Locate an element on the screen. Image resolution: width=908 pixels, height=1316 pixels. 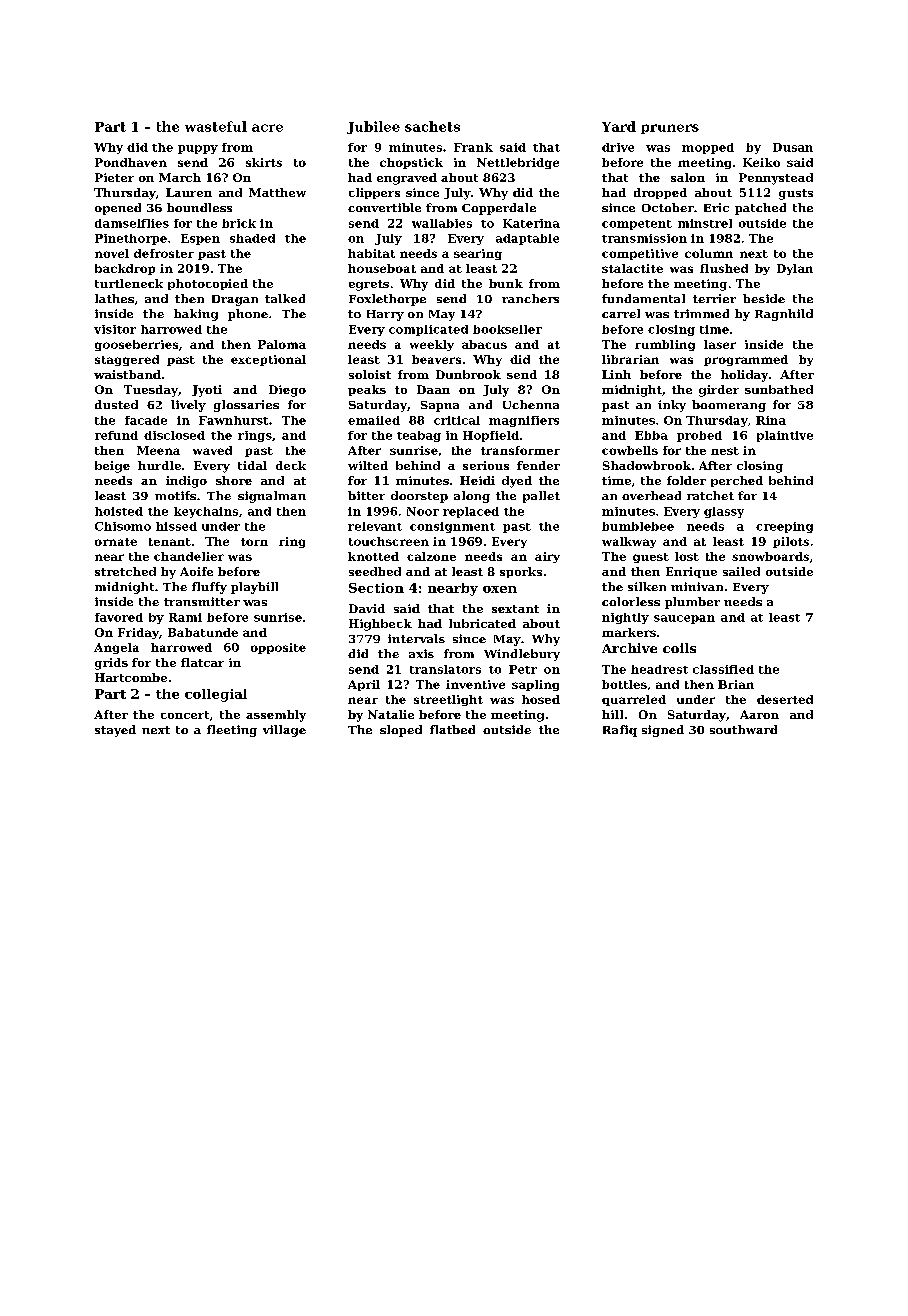
plaintive is located at coordinates (785, 436).
